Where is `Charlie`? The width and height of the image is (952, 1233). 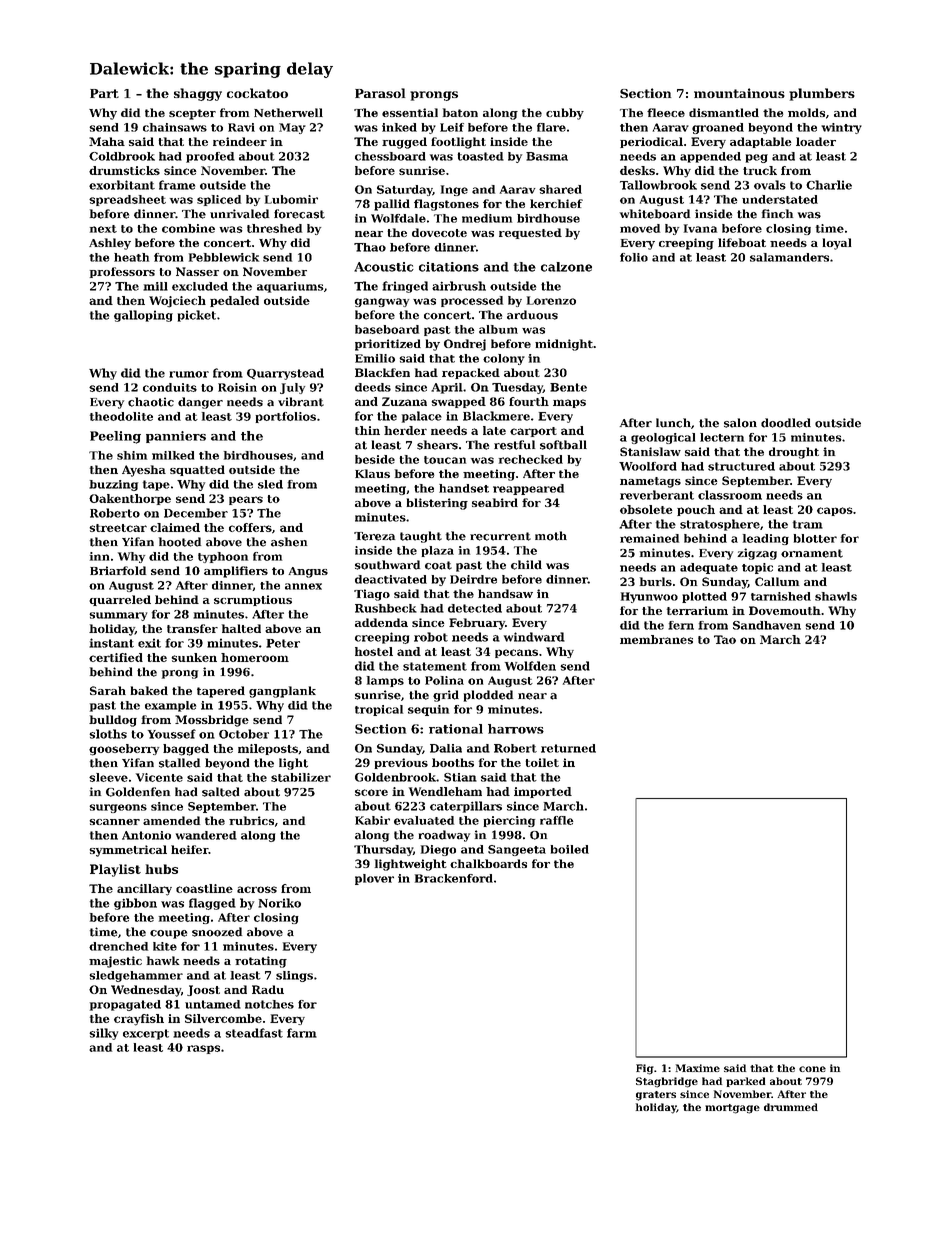
Charlie is located at coordinates (829, 185).
